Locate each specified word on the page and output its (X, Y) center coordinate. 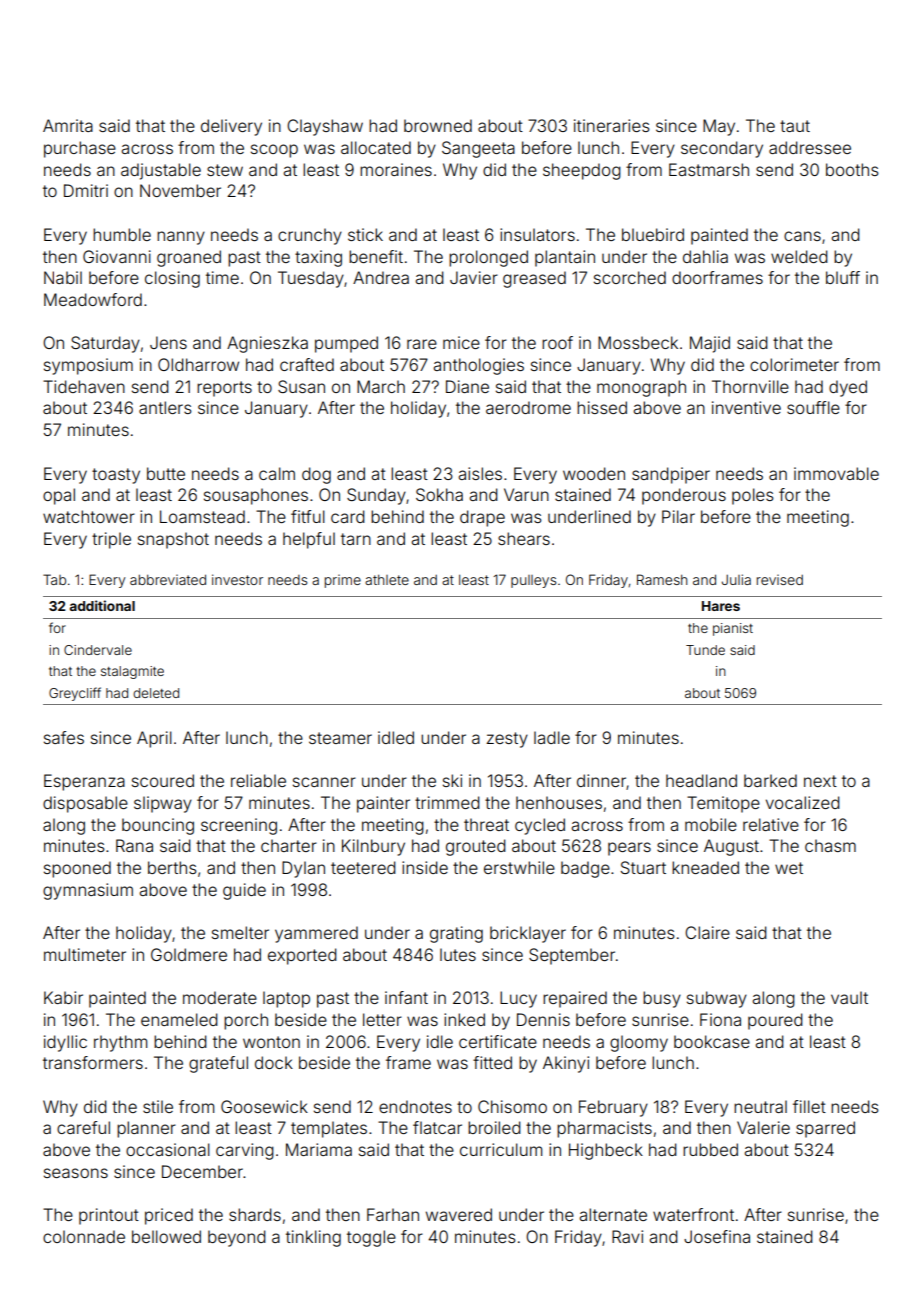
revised (780, 579)
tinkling (313, 1238)
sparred (825, 1129)
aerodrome (528, 407)
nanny (181, 238)
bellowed (166, 1236)
